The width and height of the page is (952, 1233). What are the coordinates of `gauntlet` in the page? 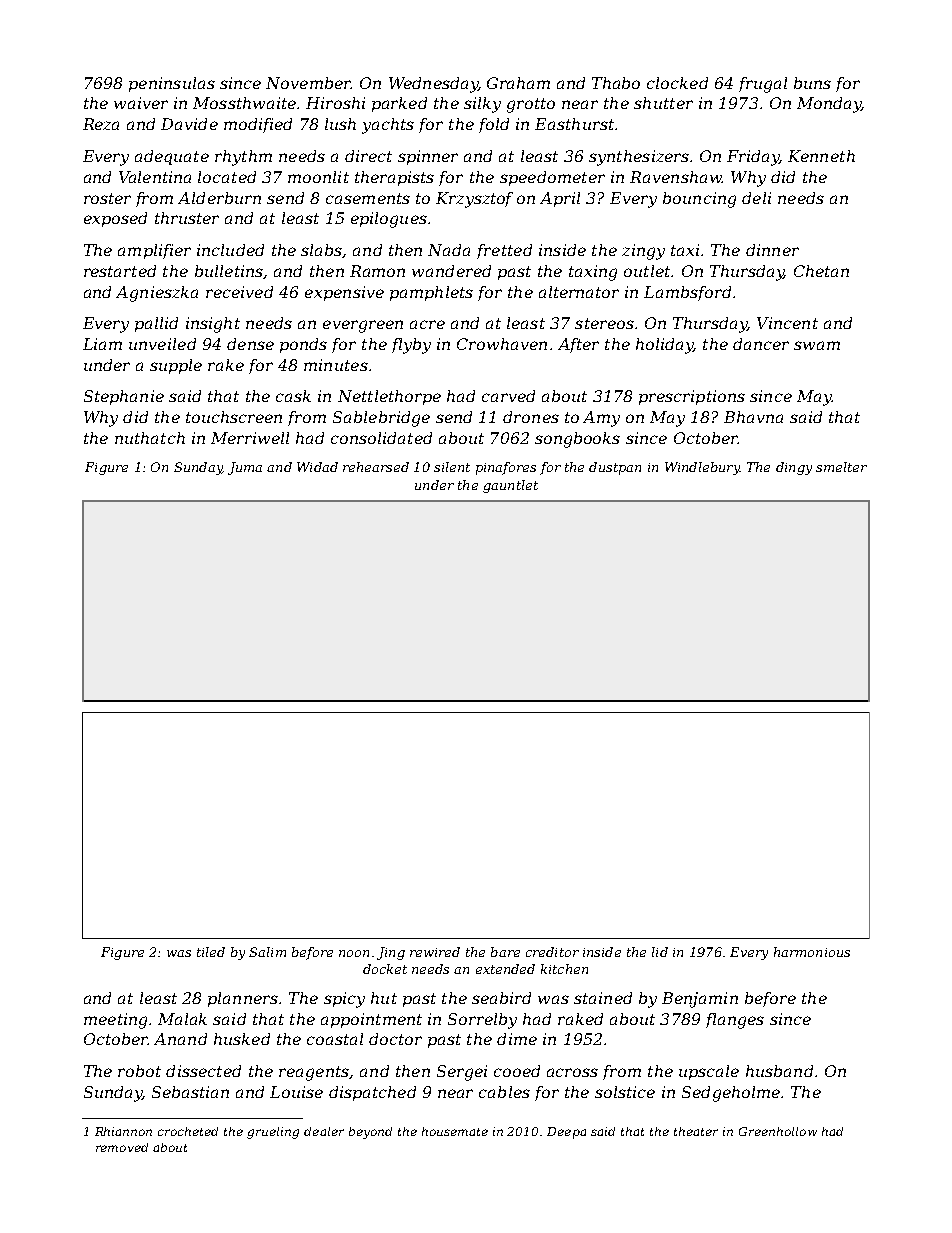 It's located at (510, 486).
